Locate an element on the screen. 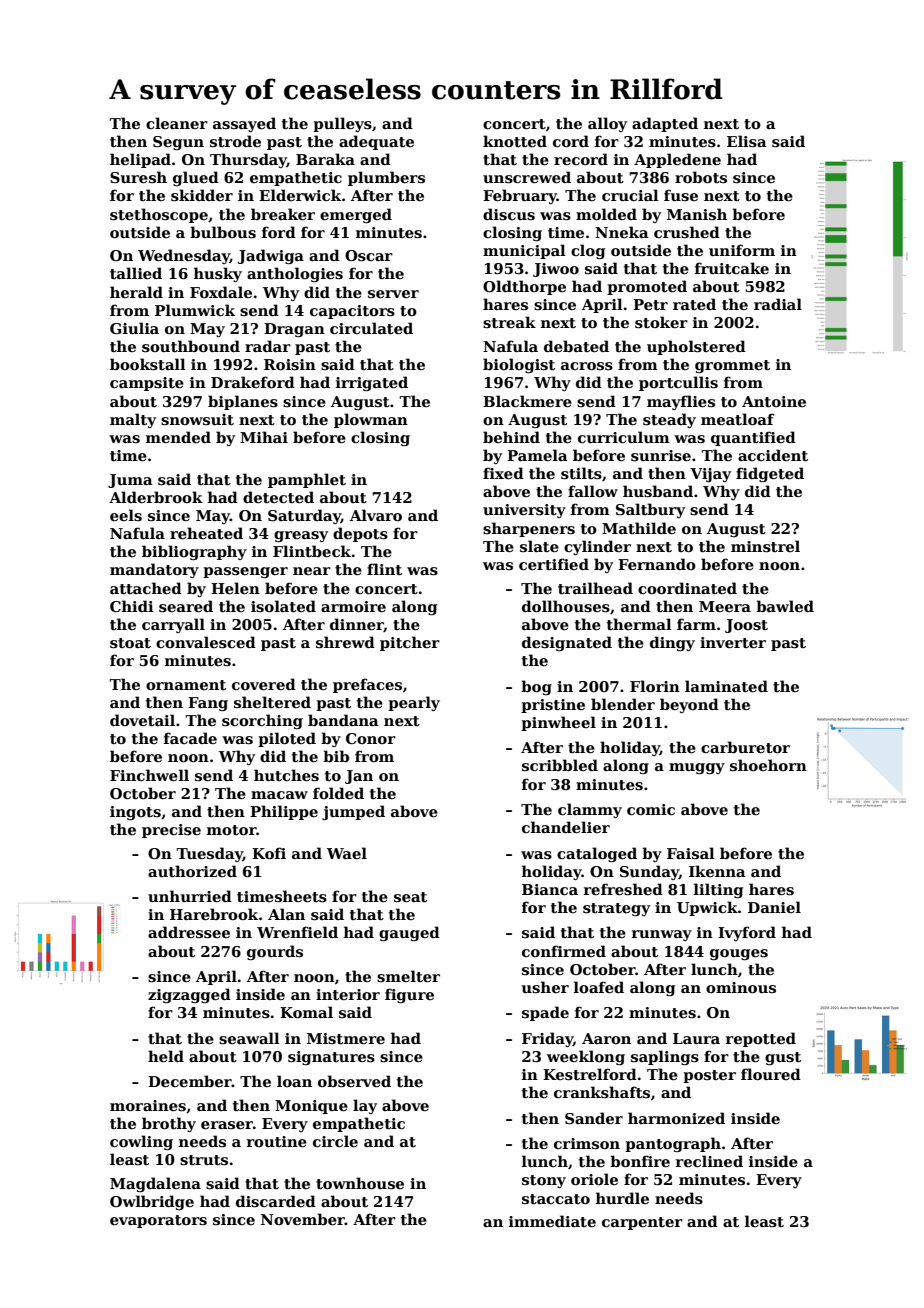 This screenshot has width=924, height=1308. assayed is located at coordinates (244, 124).
